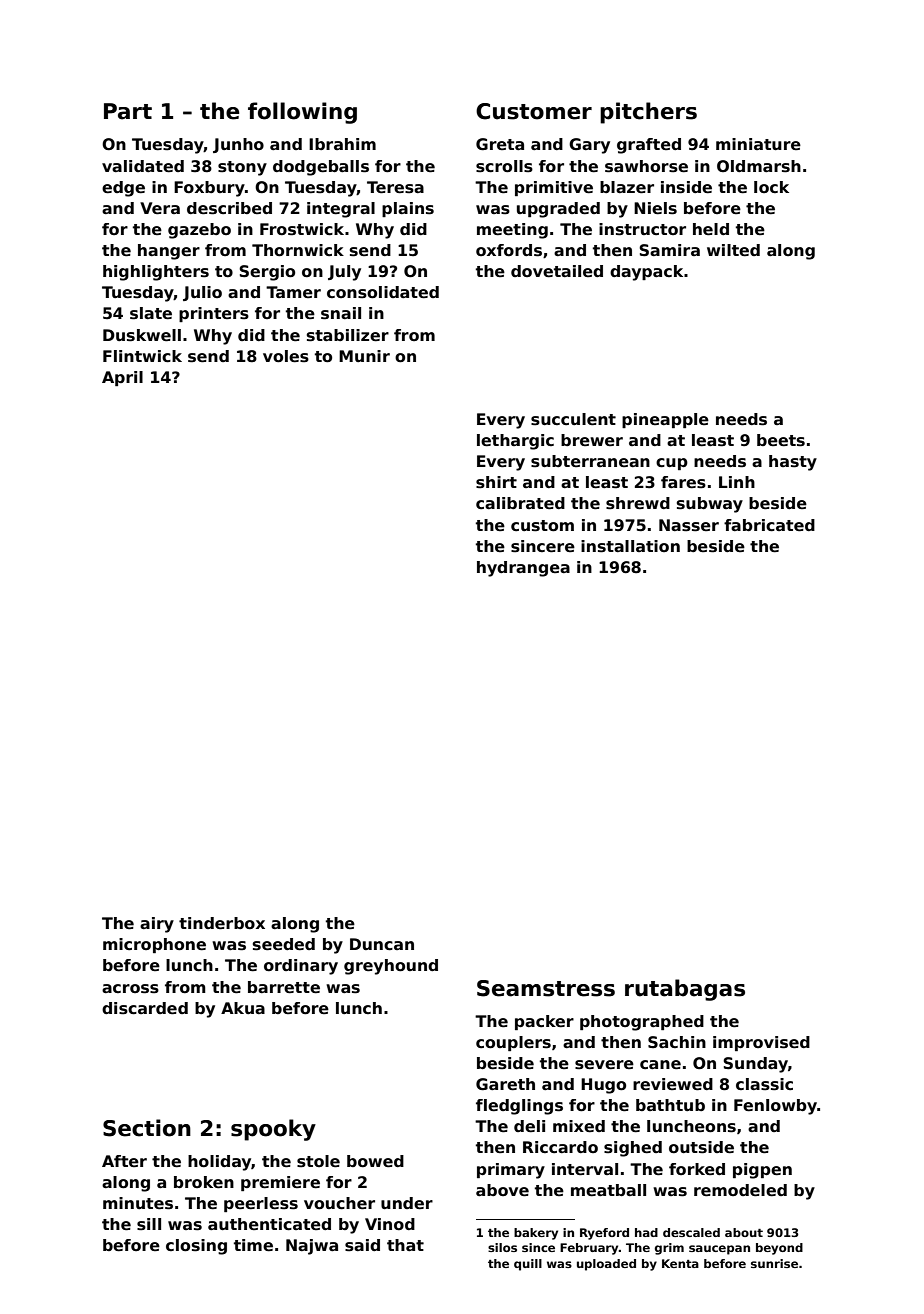 The image size is (924, 1314). Describe the element at coordinates (648, 113) in the screenshot. I see `pitchers` at that location.
